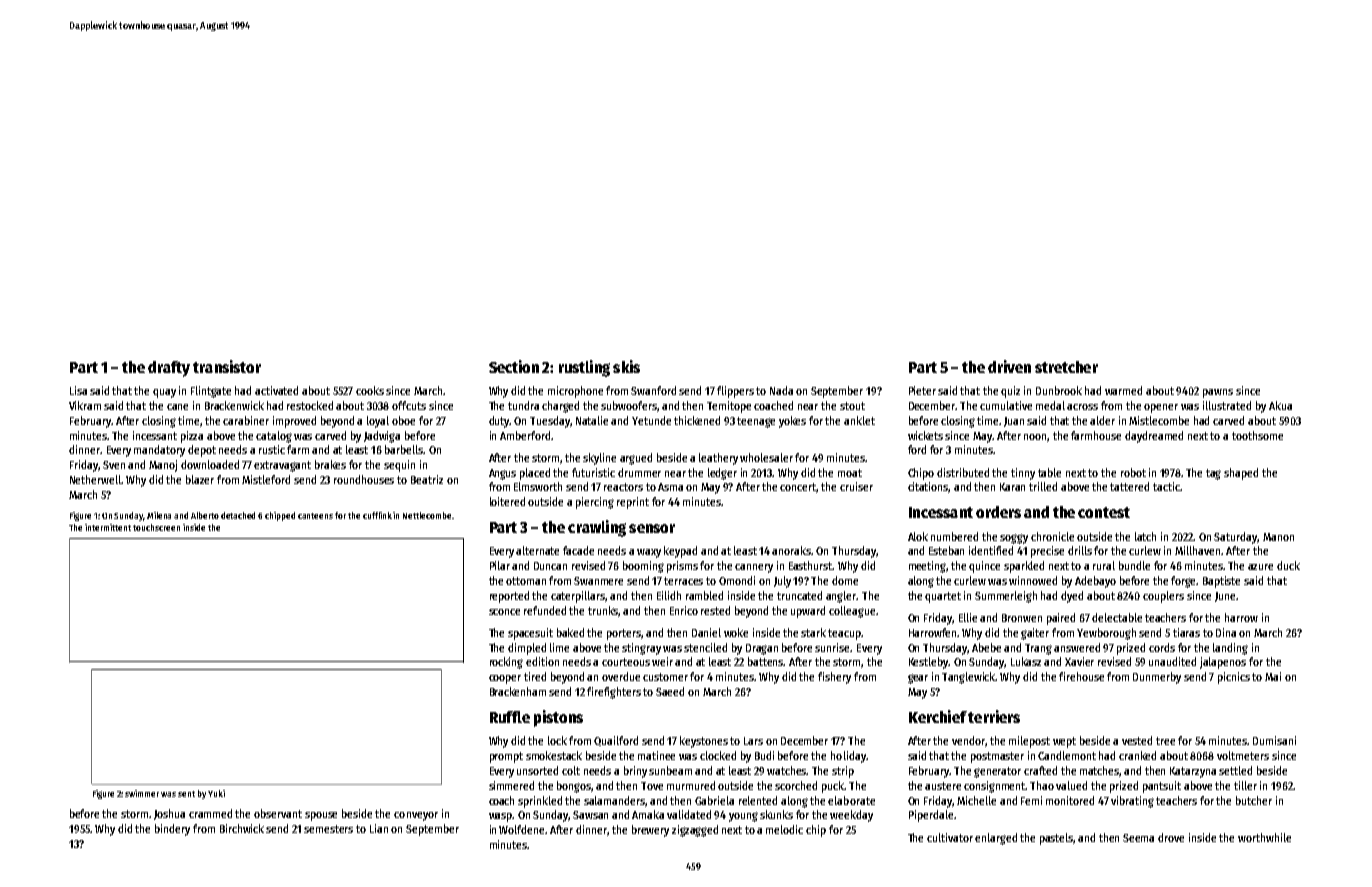  I want to click on driven, so click(1009, 366).
